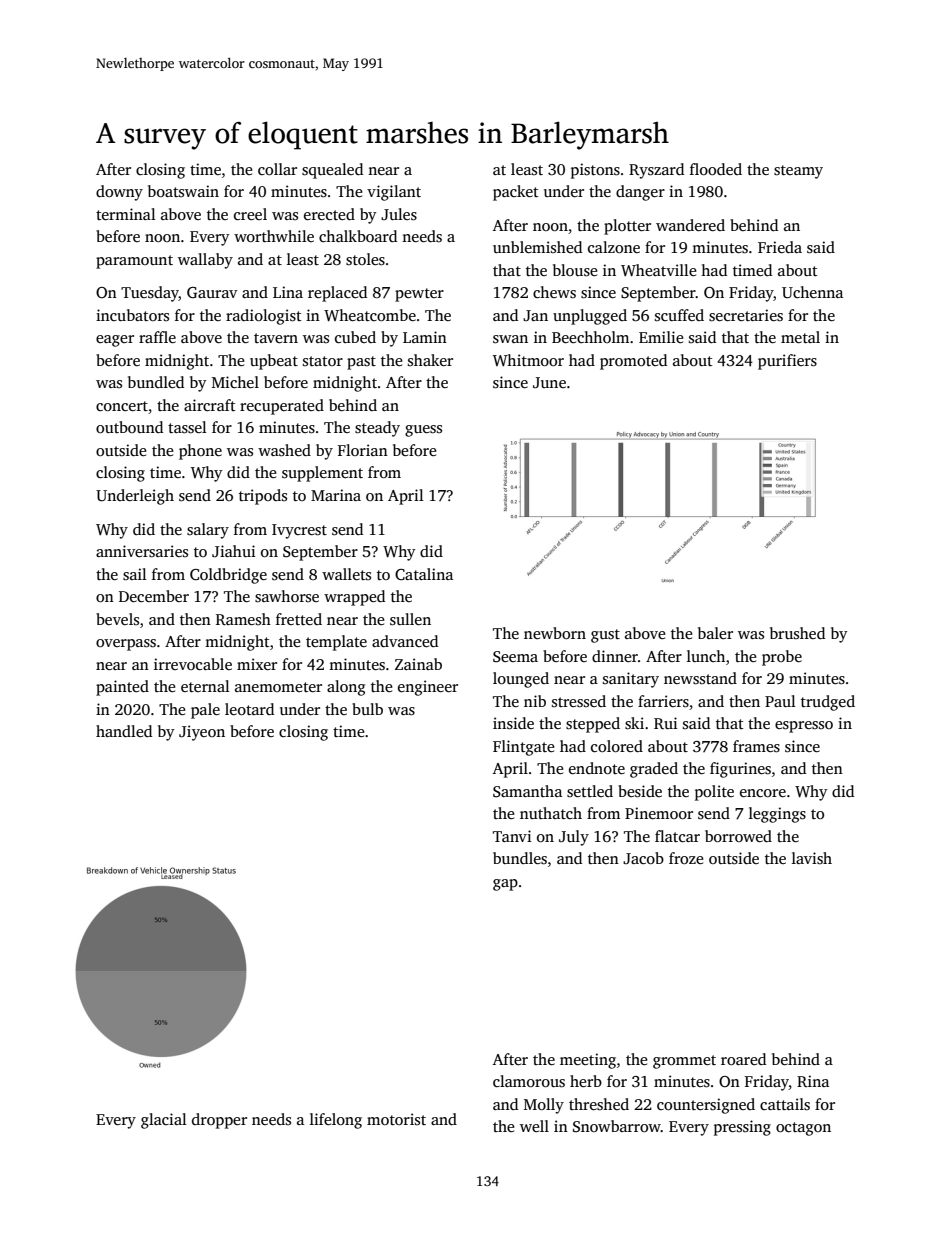 Image resolution: width=952 pixels, height=1233 pixels. What do you see at coordinates (332, 171) in the document?
I see `squealed` at bounding box center [332, 171].
